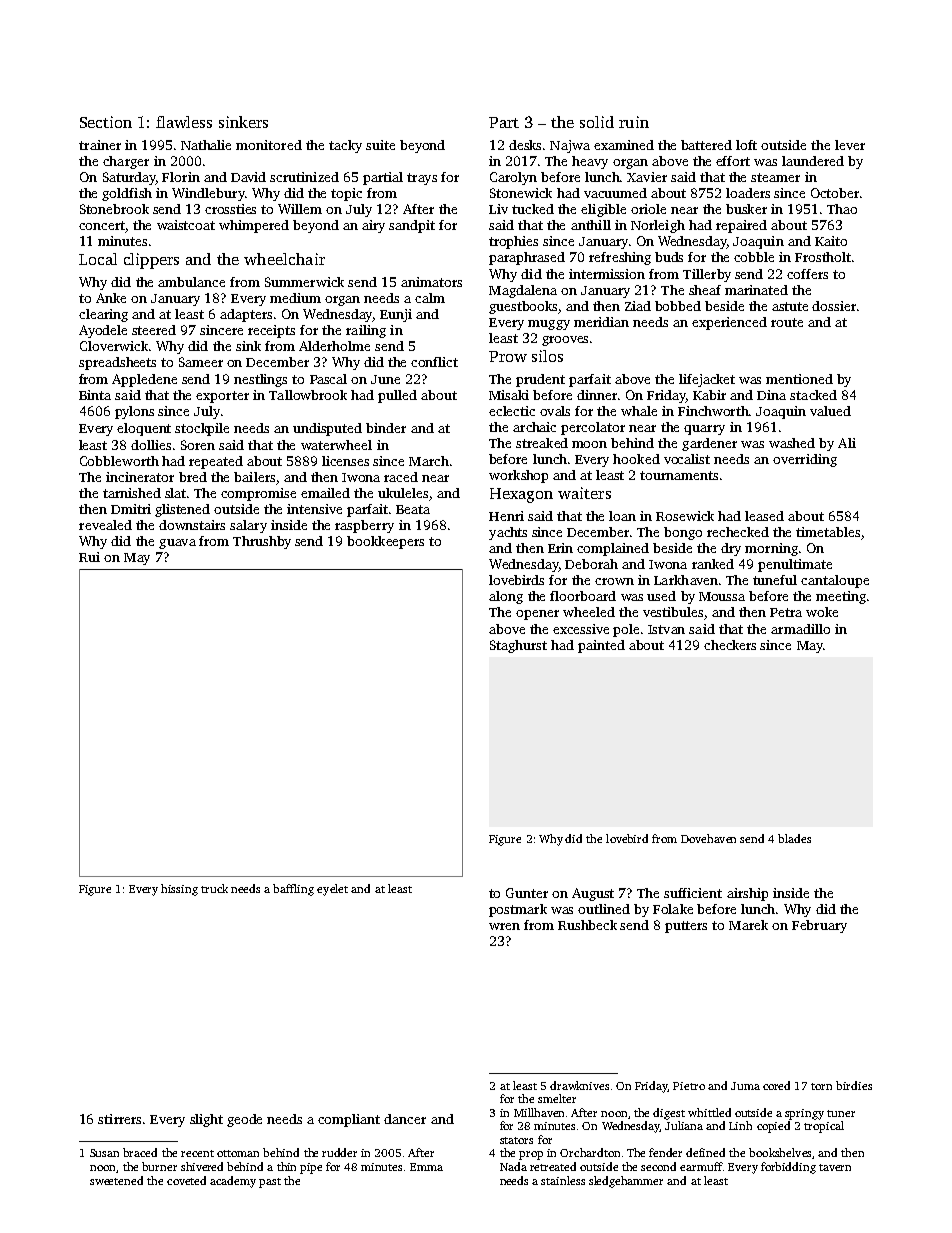 This screenshot has height=1233, width=952. What do you see at coordinates (800, 629) in the screenshot?
I see `armadillo` at bounding box center [800, 629].
